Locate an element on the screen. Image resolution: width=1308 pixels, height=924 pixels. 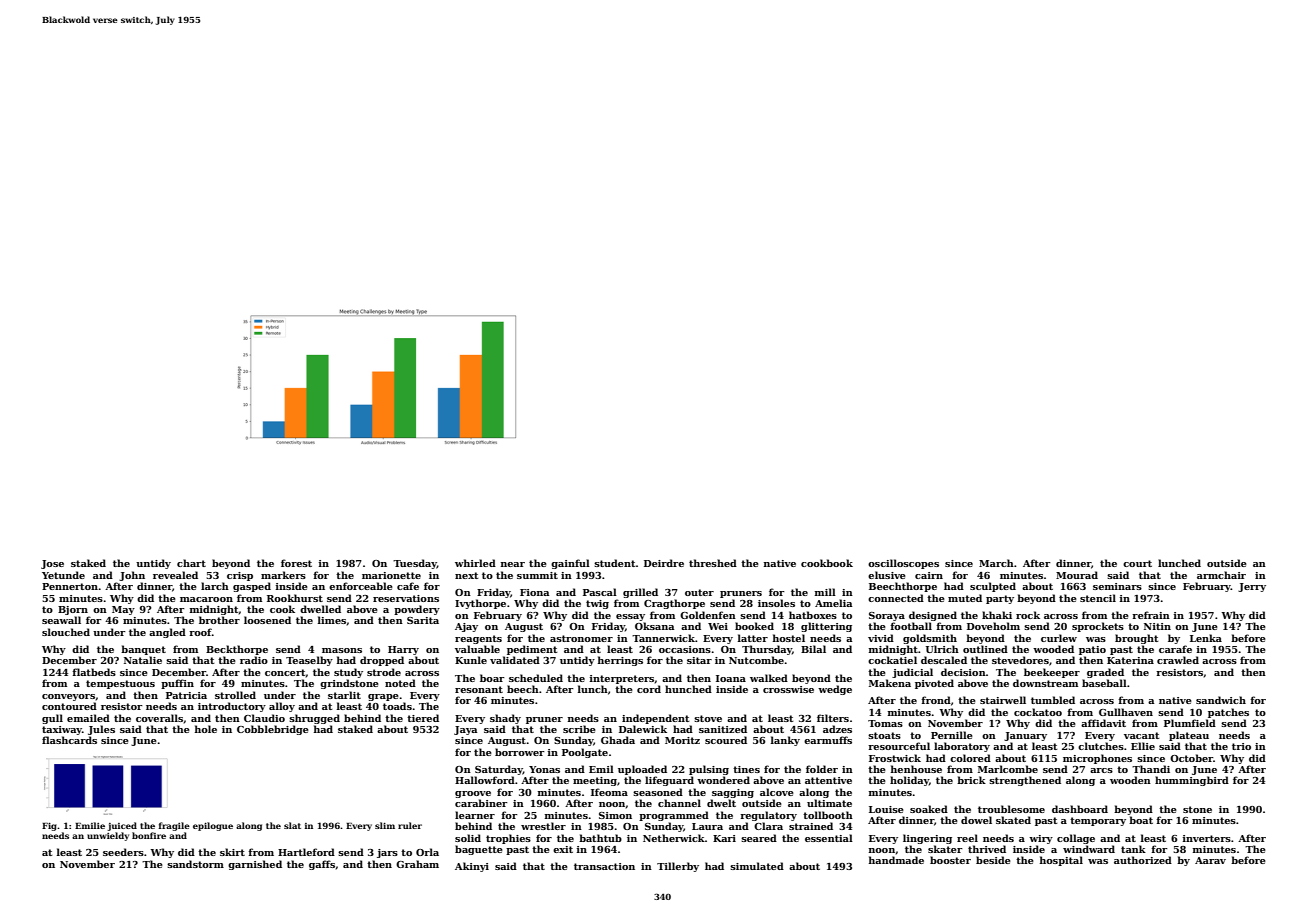
coveralls is located at coordinates (159, 718).
